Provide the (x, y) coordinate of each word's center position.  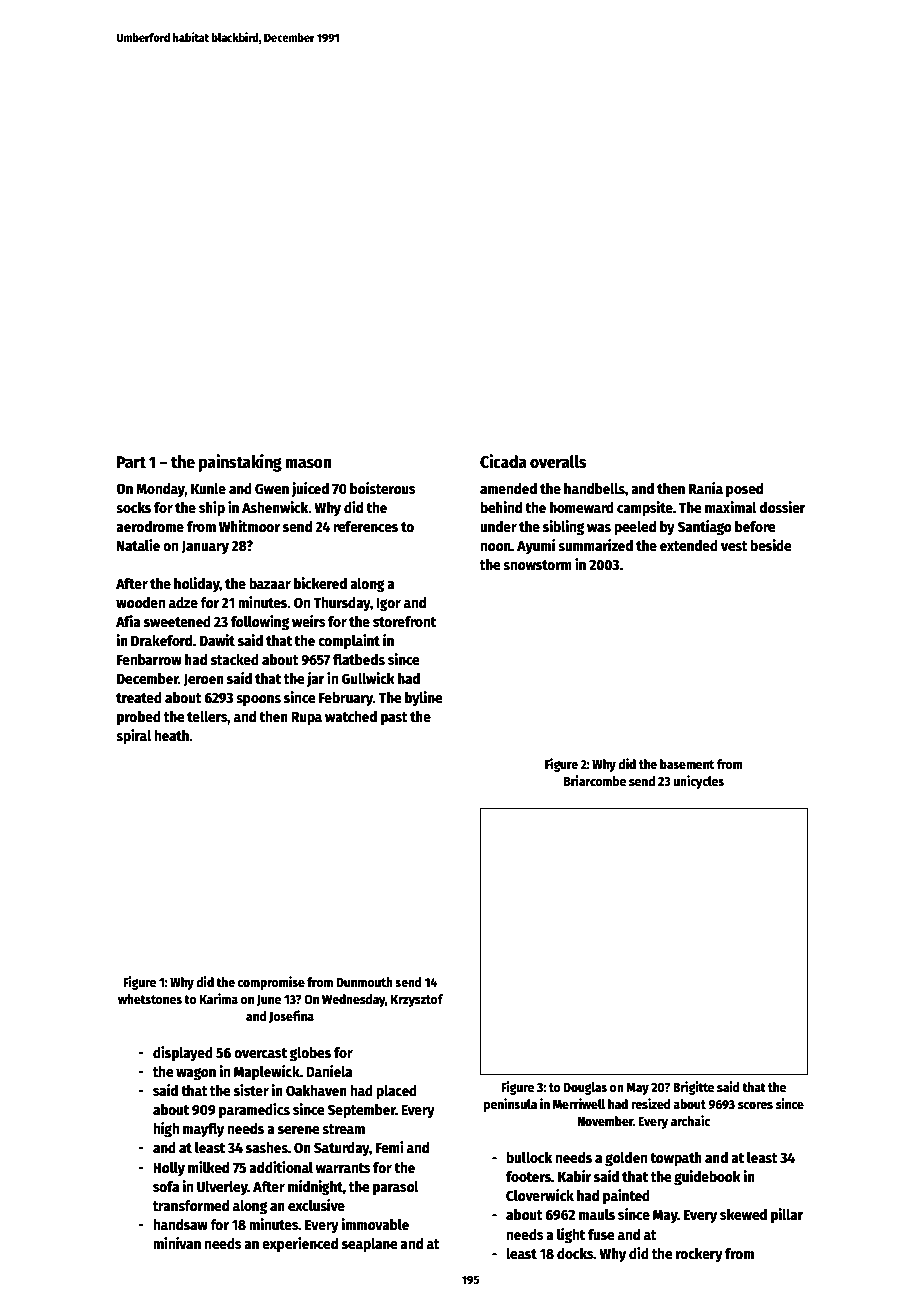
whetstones (150, 999)
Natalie (138, 545)
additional (281, 1167)
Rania (706, 488)
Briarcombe (595, 780)
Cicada (503, 461)
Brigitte (693, 1088)
